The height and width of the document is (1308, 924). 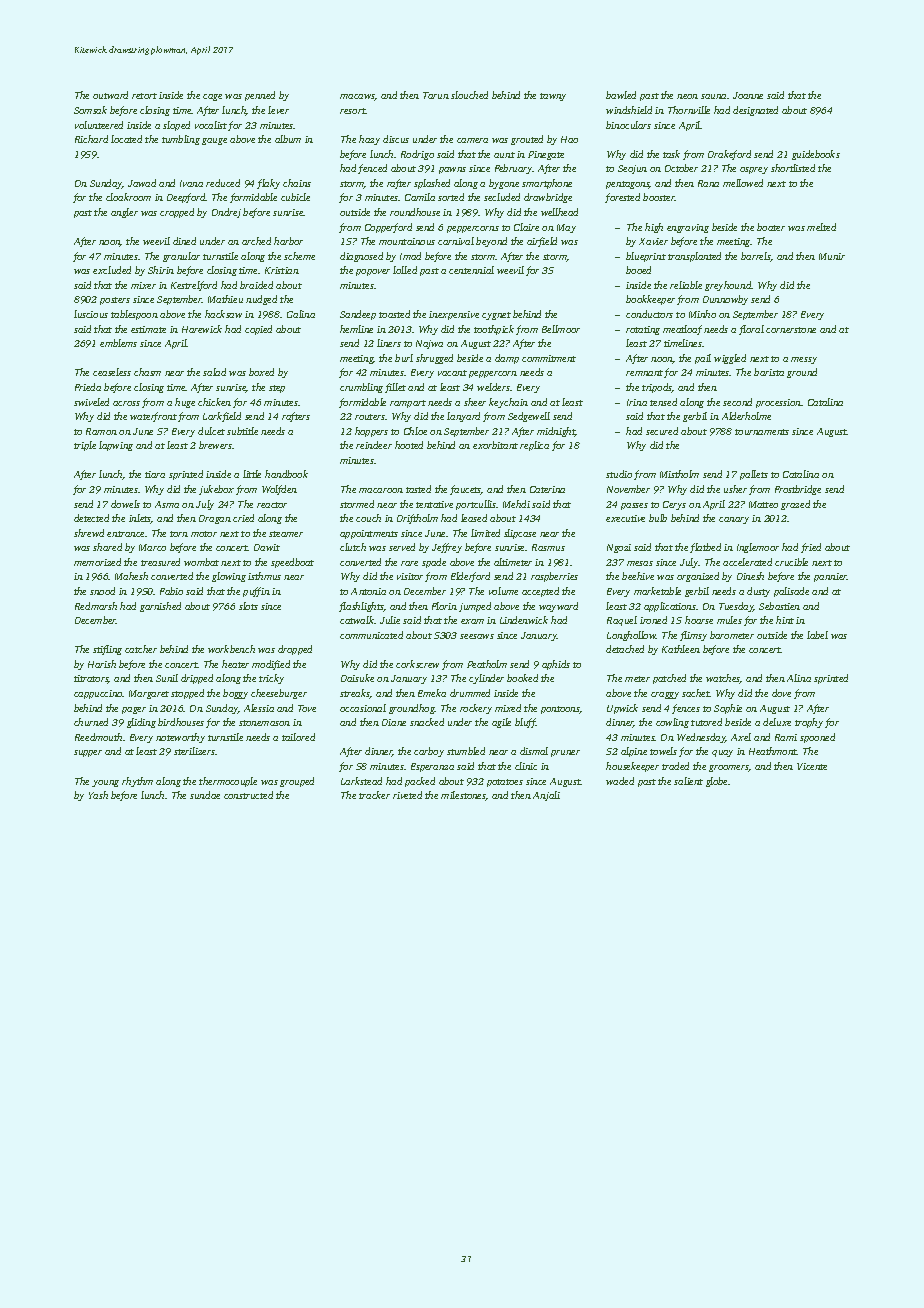 What do you see at coordinates (748, 95) in the document?
I see `Joanne` at bounding box center [748, 95].
